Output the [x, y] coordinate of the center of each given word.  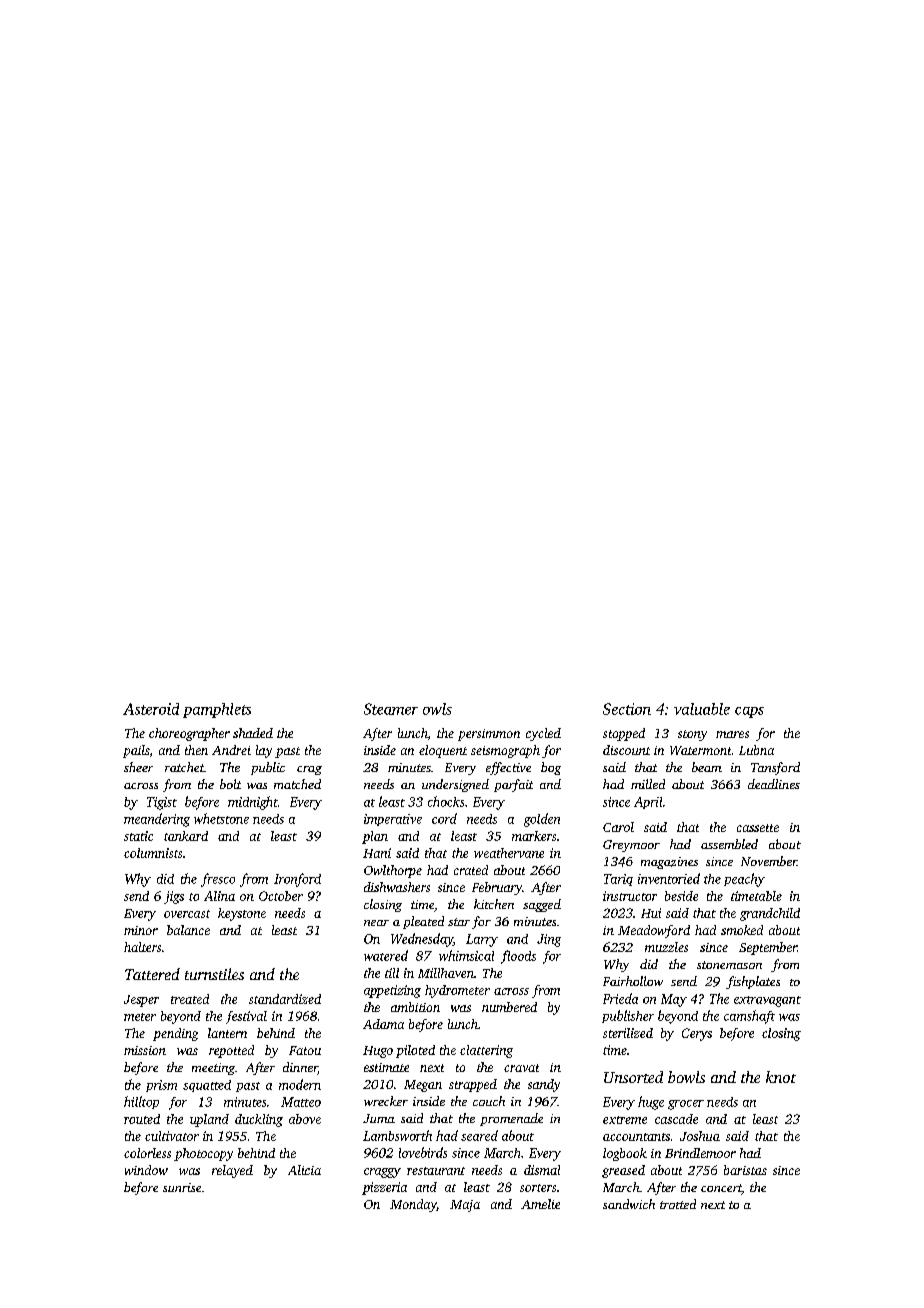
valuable [702, 709]
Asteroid [151, 709]
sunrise [182, 1187]
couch [489, 1101]
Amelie [540, 1204]
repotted [231, 1051]
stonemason [729, 965]
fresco [218, 880]
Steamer [391, 709]
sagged [542, 905]
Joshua [700, 1136]
